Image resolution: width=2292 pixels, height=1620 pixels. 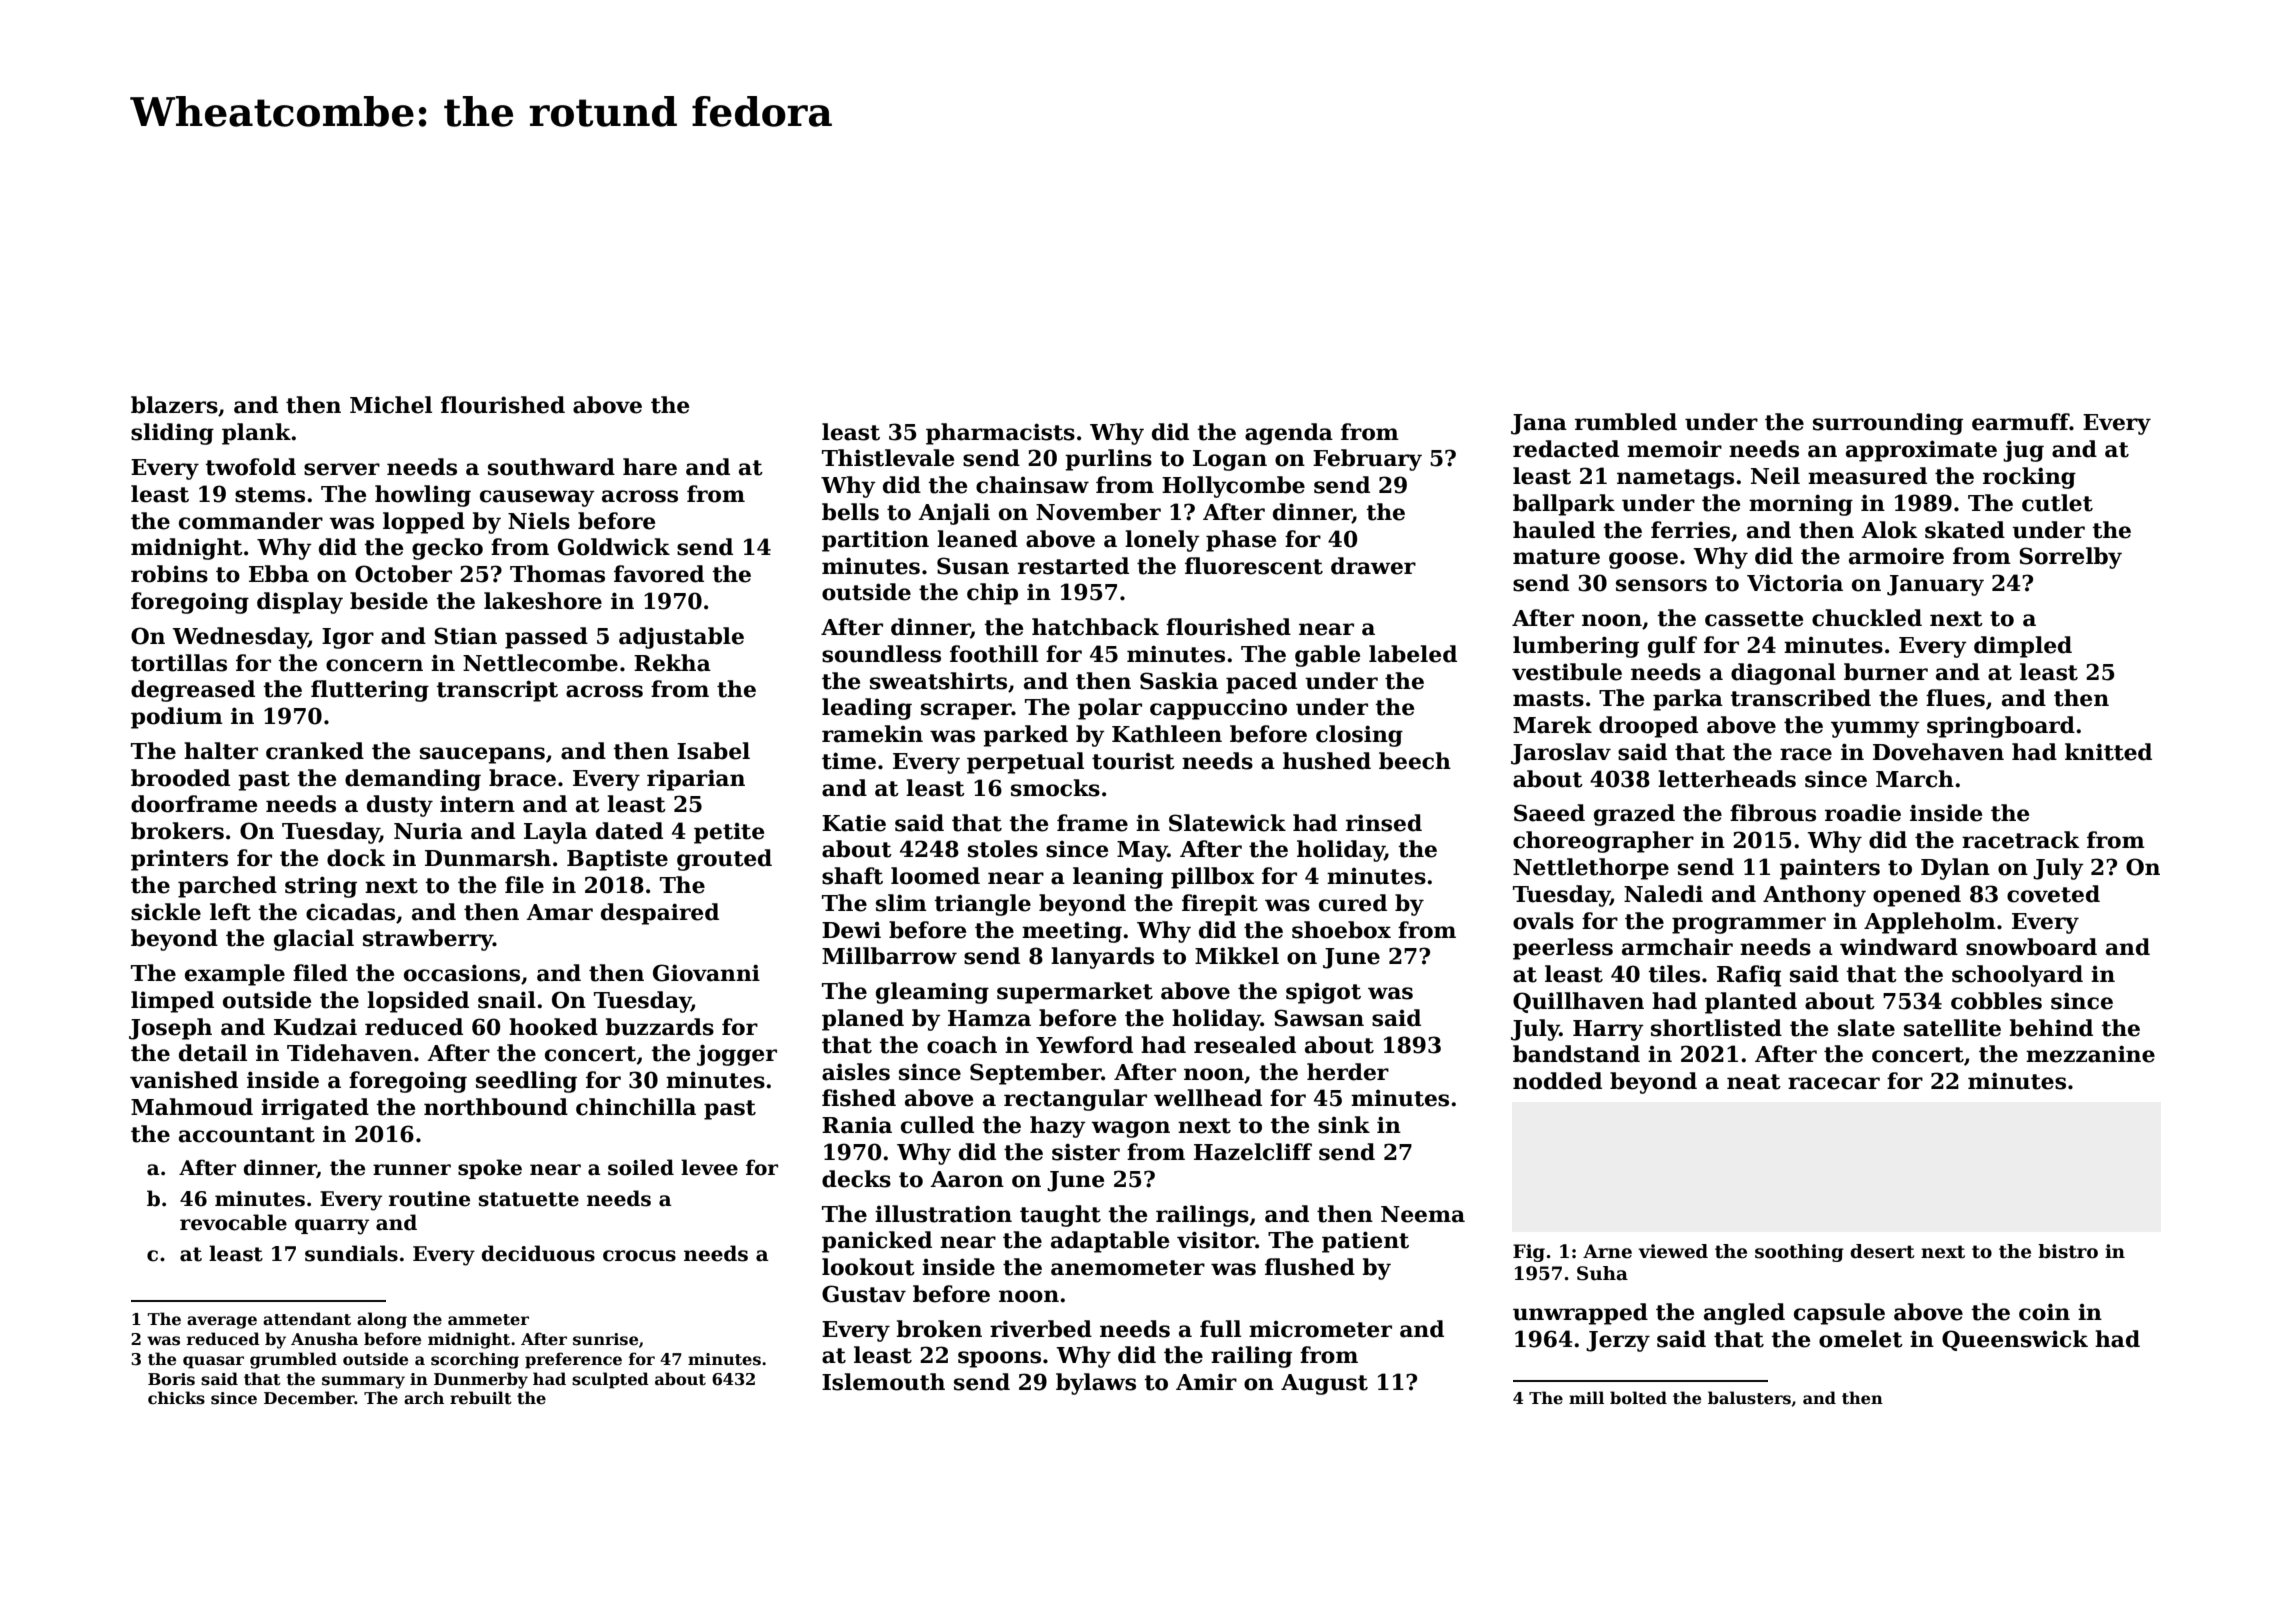 I want to click on Islemouth, so click(x=883, y=1382).
